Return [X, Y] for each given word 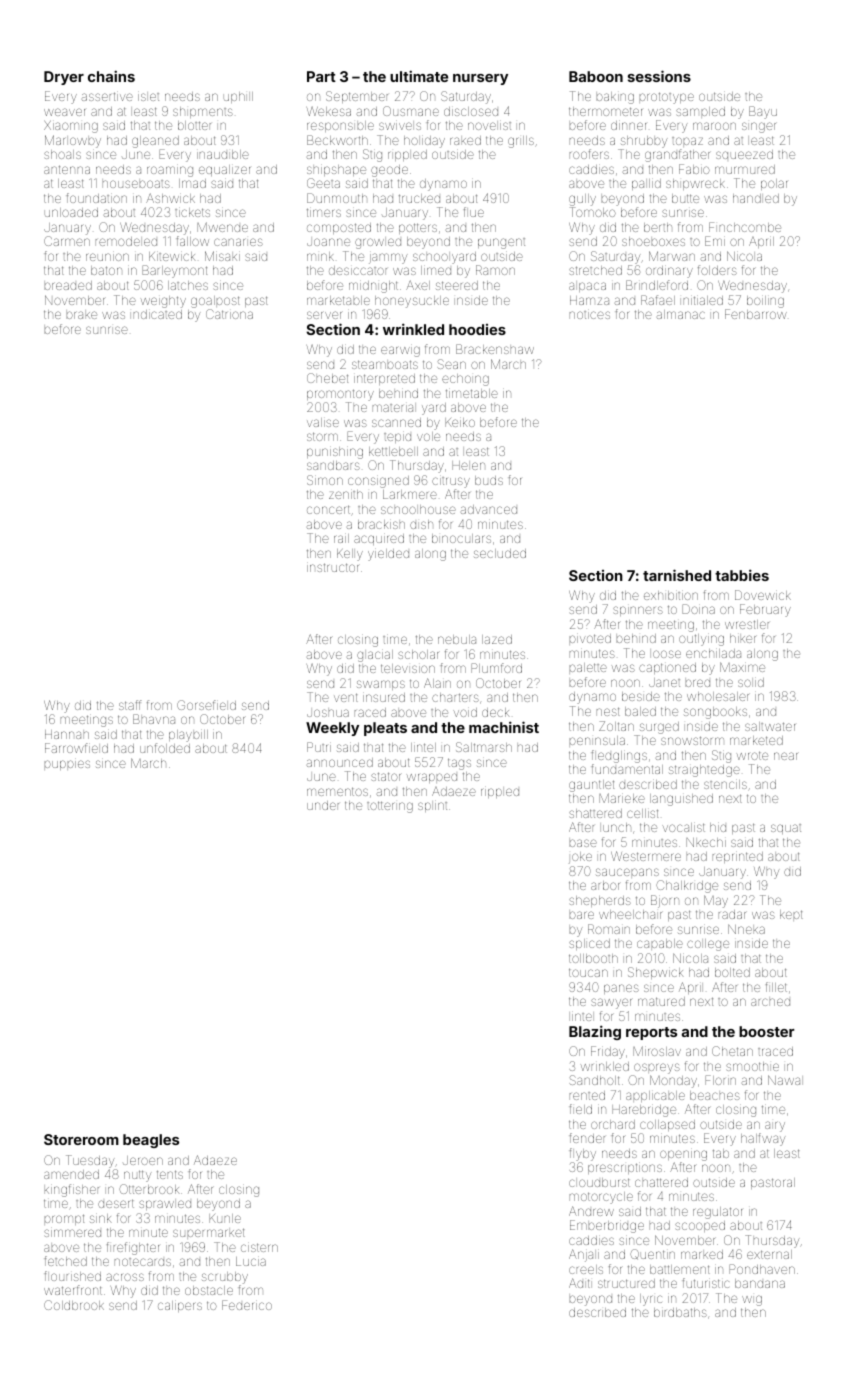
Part [321, 76]
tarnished [677, 575]
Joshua [328, 713]
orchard [613, 1124]
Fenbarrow [756, 314]
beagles [151, 1141]
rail [341, 538]
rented [587, 1095]
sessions [659, 76]
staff [130, 705]
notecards [143, 1262]
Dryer [64, 78]
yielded [388, 555]
